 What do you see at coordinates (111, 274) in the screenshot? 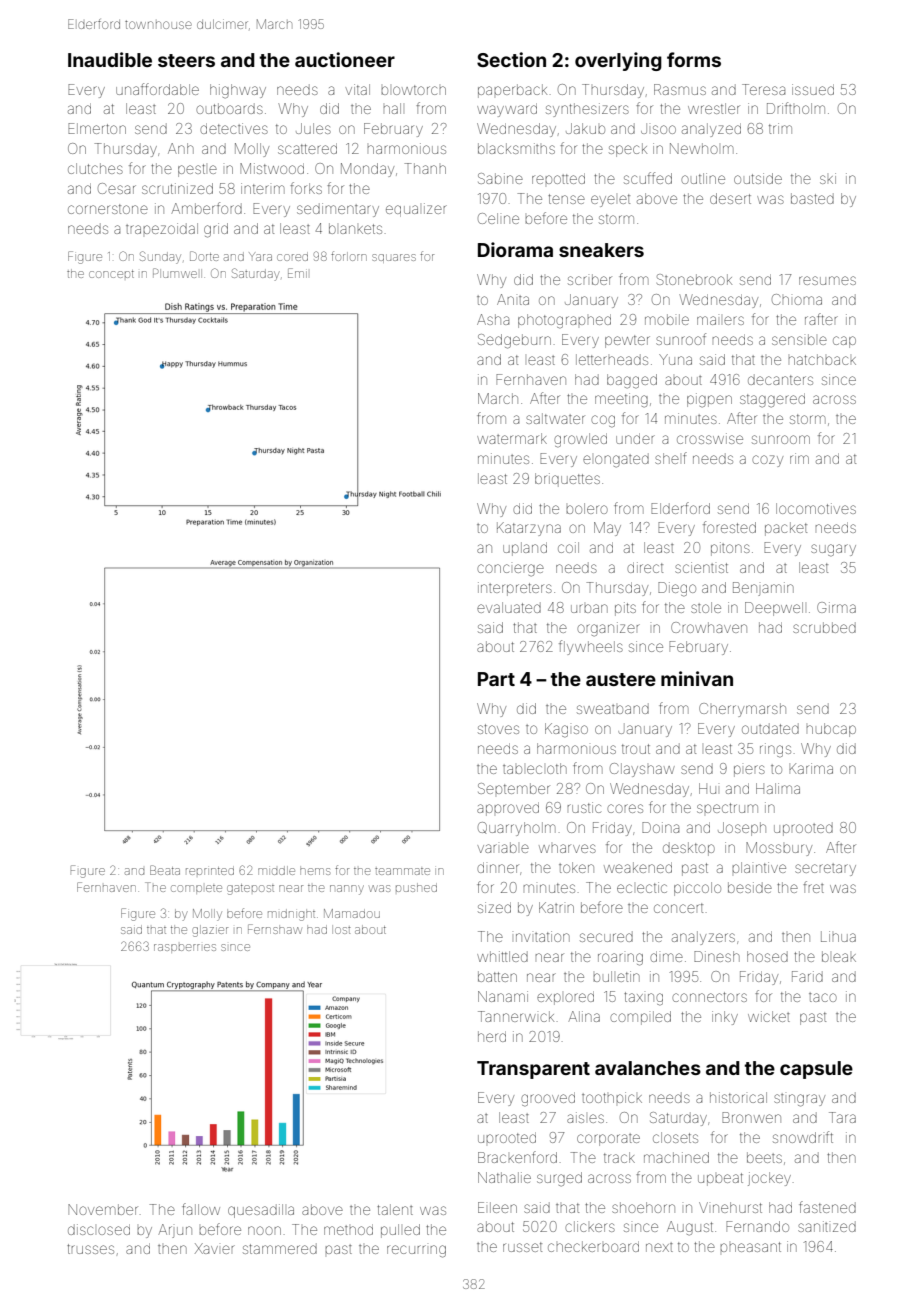
I see `concept` at bounding box center [111, 274].
